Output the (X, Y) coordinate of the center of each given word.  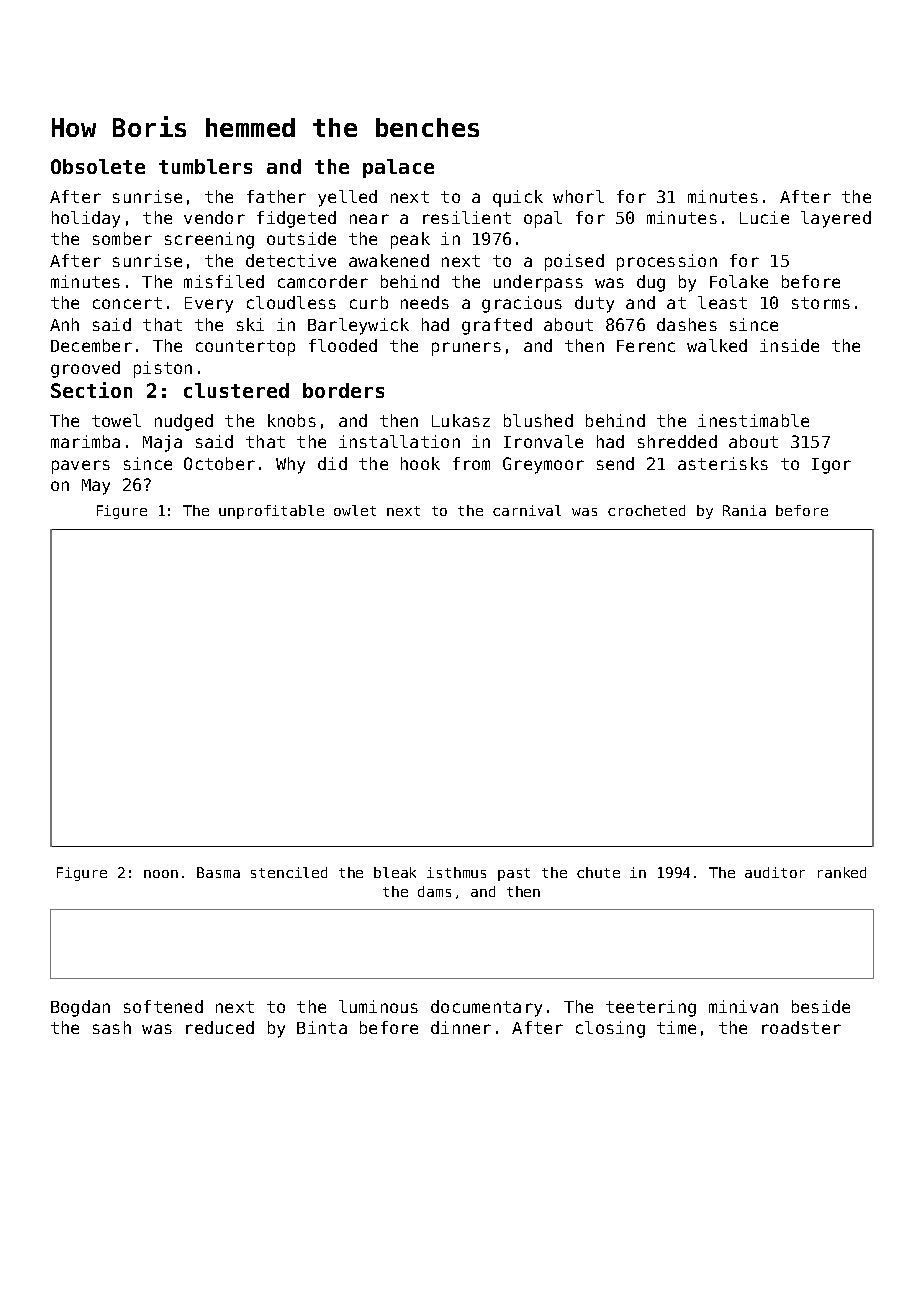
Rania (744, 510)
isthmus (456, 872)
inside (789, 345)
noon (161, 874)
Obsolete (98, 166)
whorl (578, 196)
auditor (775, 872)
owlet (355, 510)
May (96, 487)
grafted (497, 326)
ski (250, 324)
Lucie (764, 217)
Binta (322, 1027)
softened (163, 1006)
